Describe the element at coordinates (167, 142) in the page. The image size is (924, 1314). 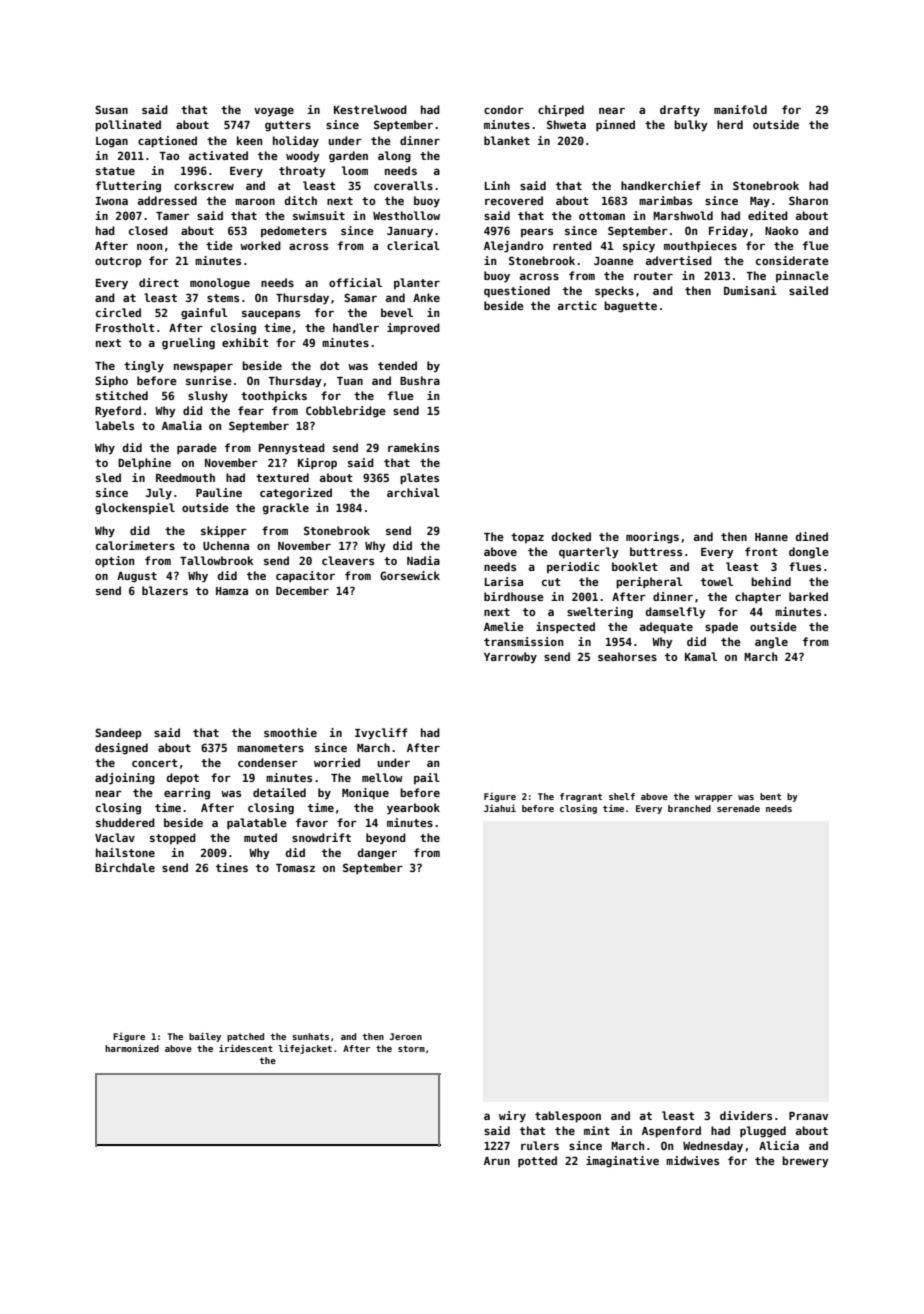
I see `captioned` at that location.
